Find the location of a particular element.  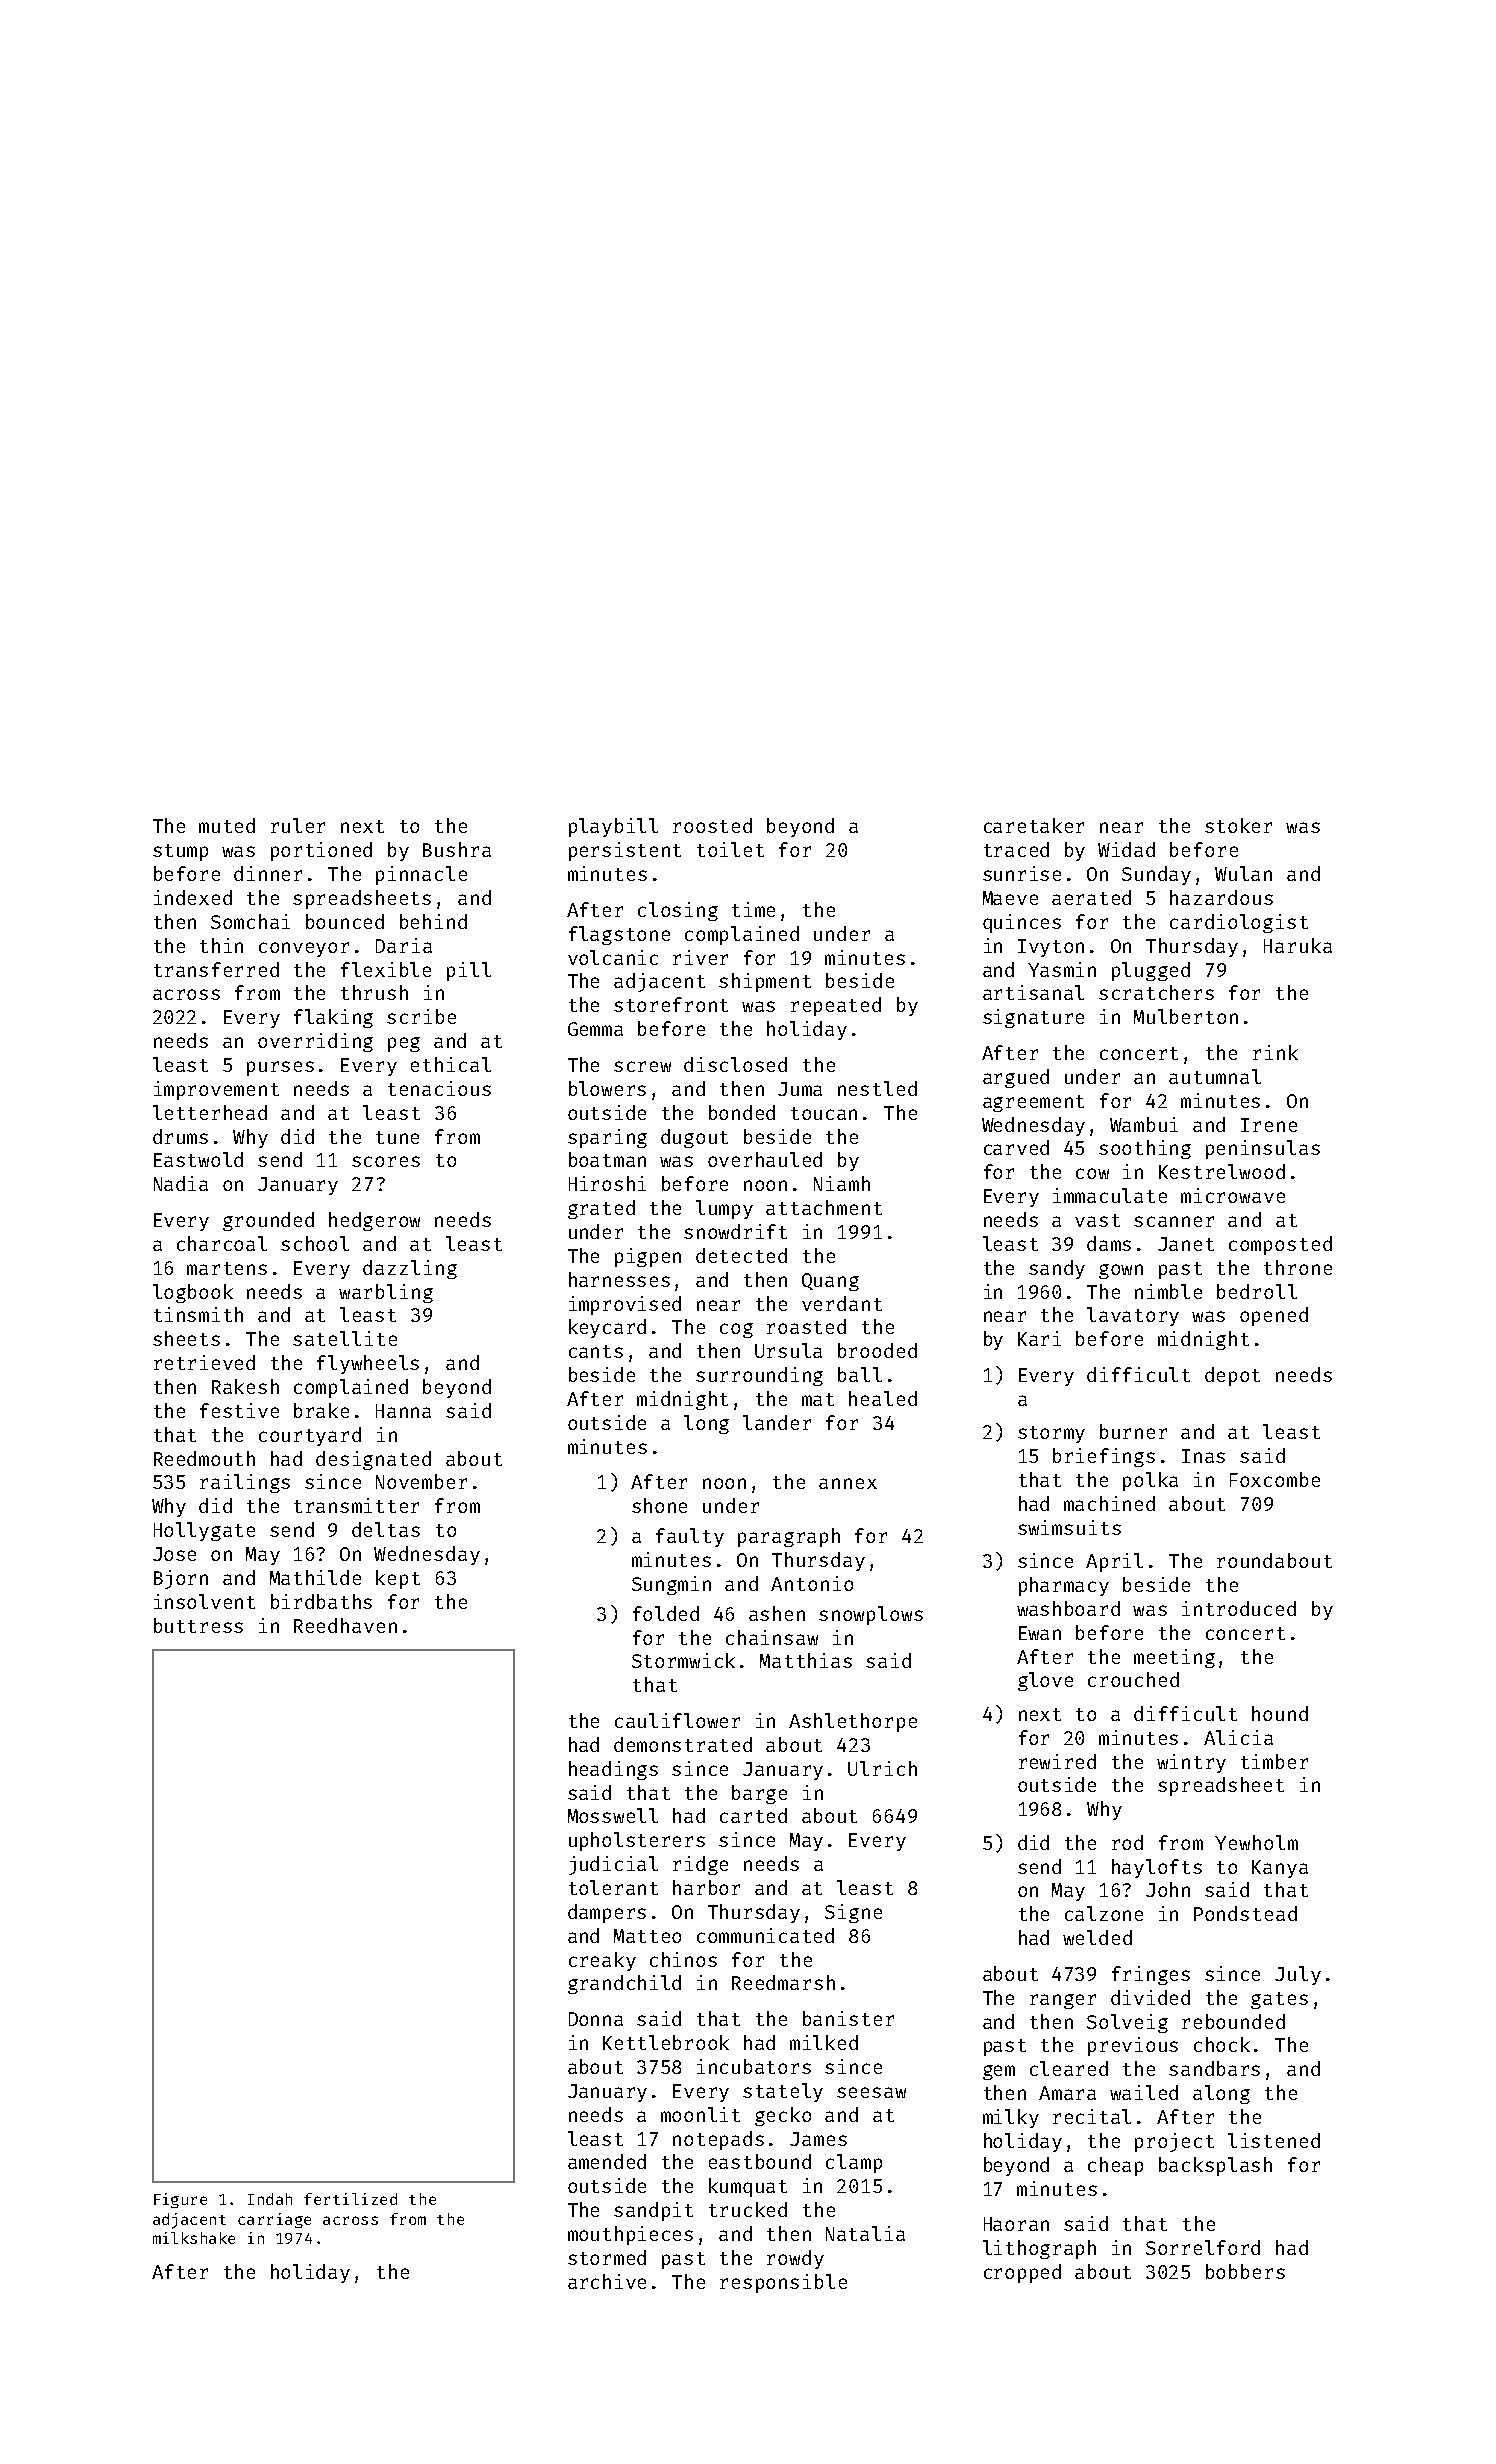

Reedmouth is located at coordinates (204, 1458).
